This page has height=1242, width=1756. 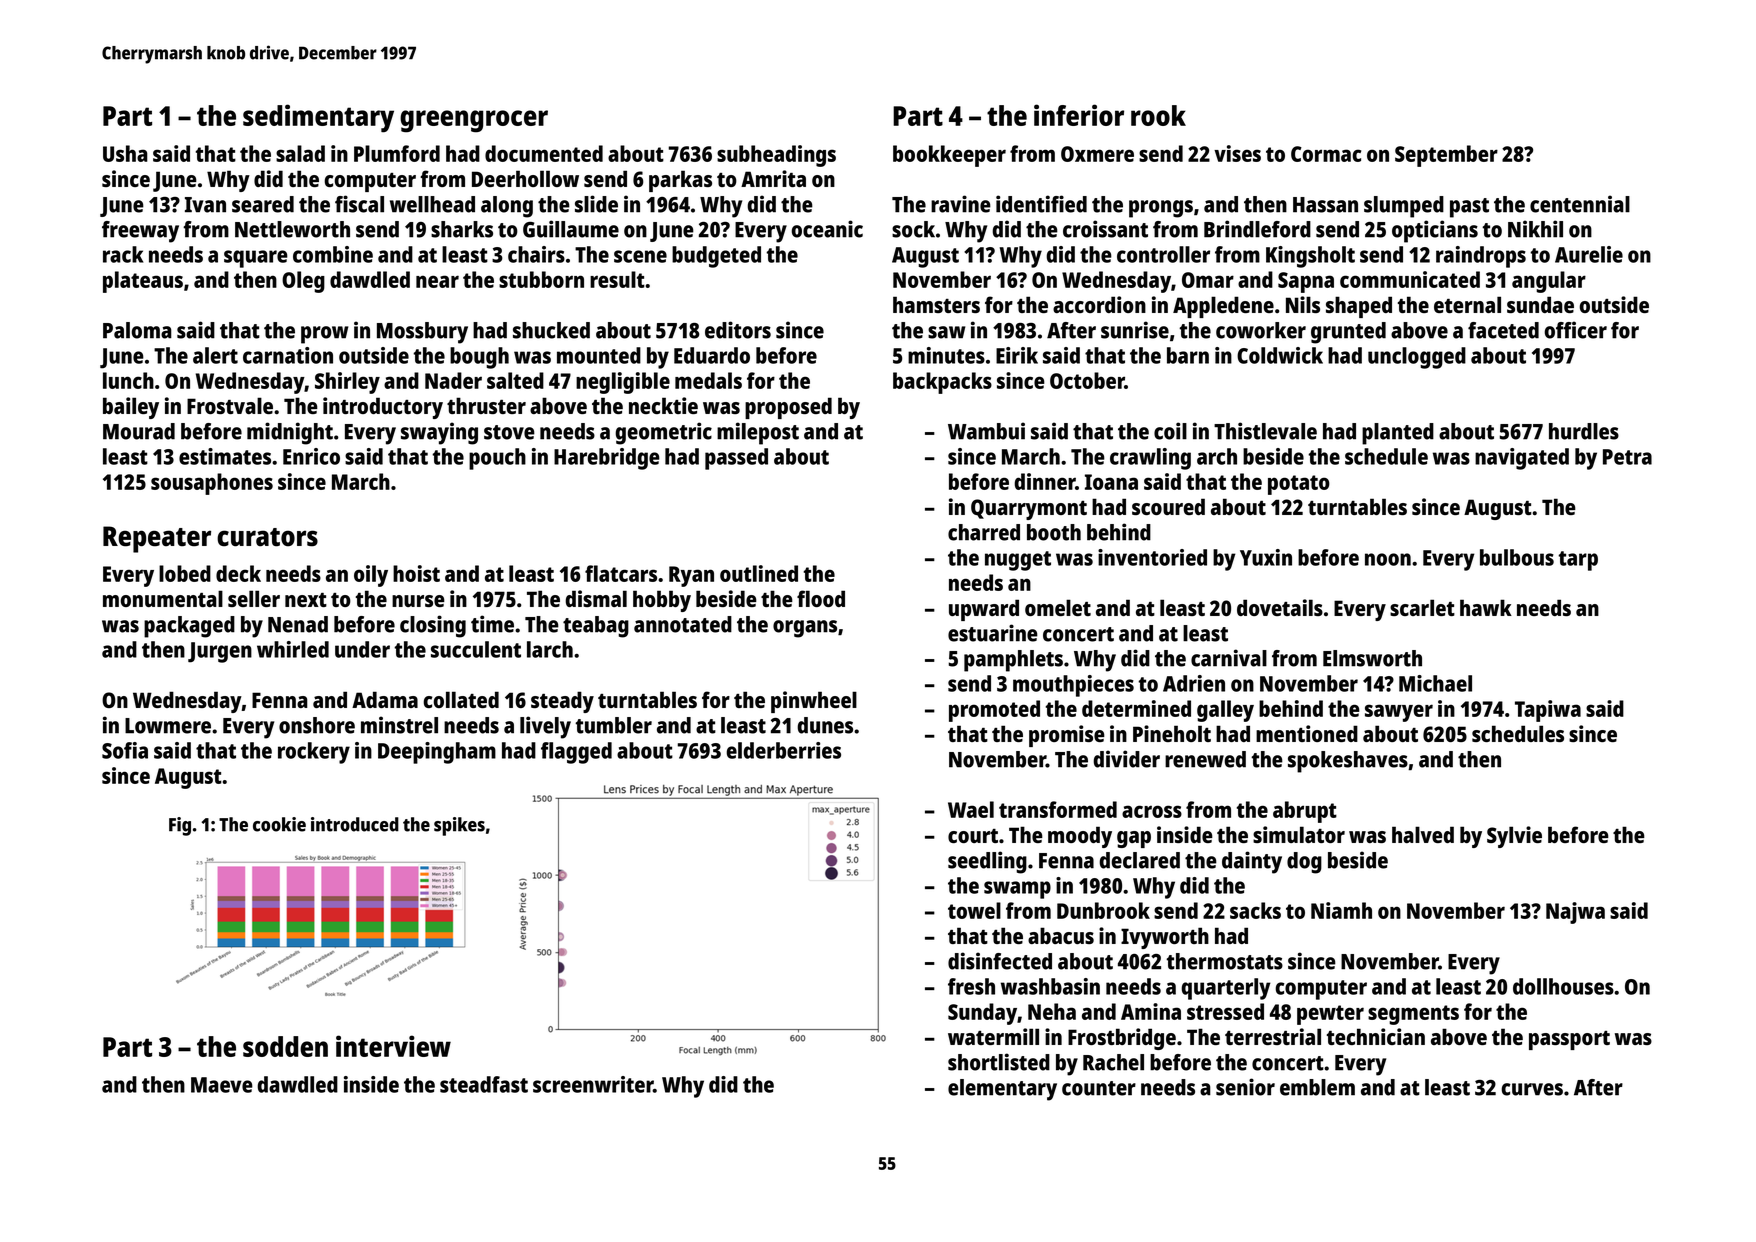 I want to click on sedimentary, so click(x=318, y=118).
